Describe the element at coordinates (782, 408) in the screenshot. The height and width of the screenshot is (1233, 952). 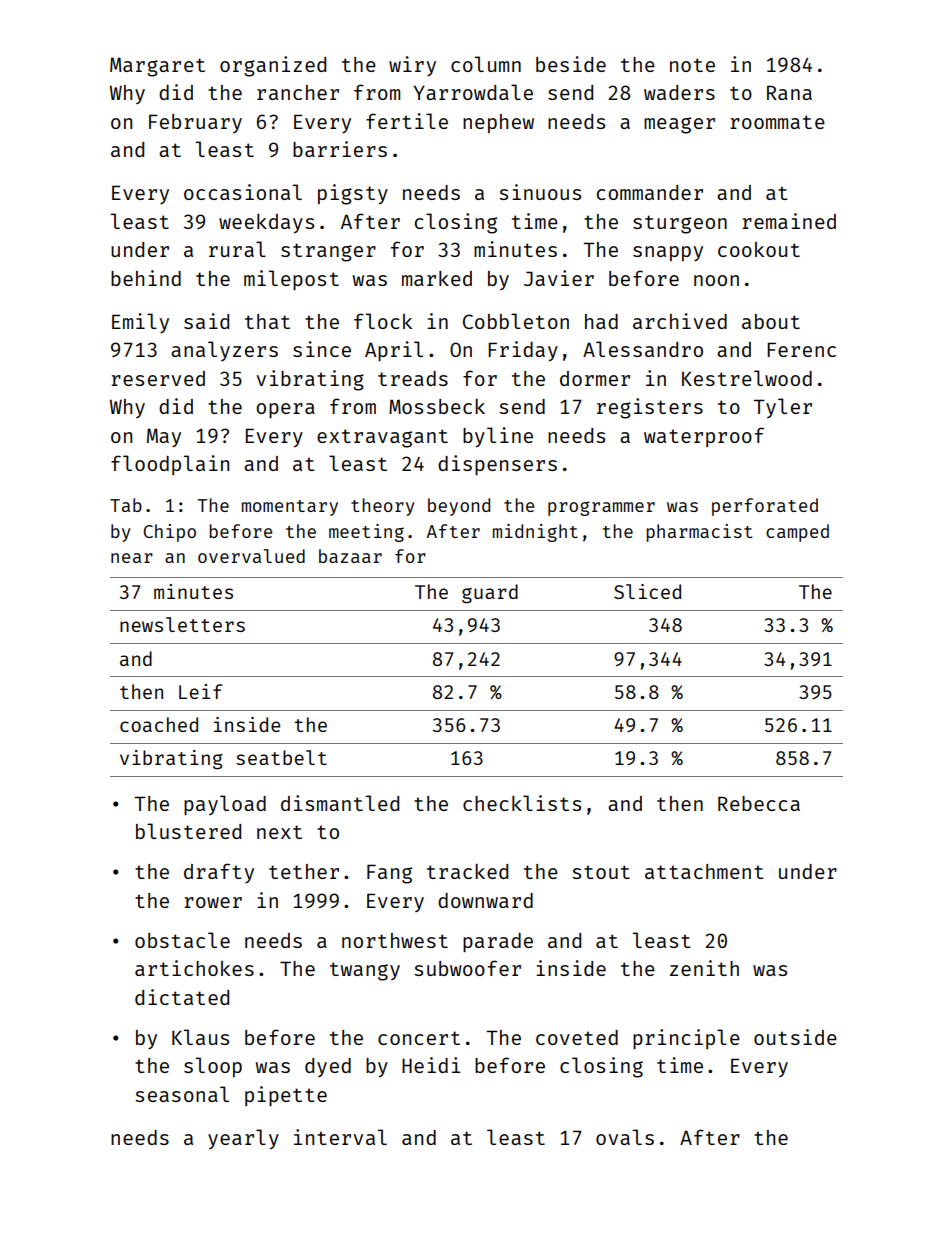
I see `Tyler` at that location.
